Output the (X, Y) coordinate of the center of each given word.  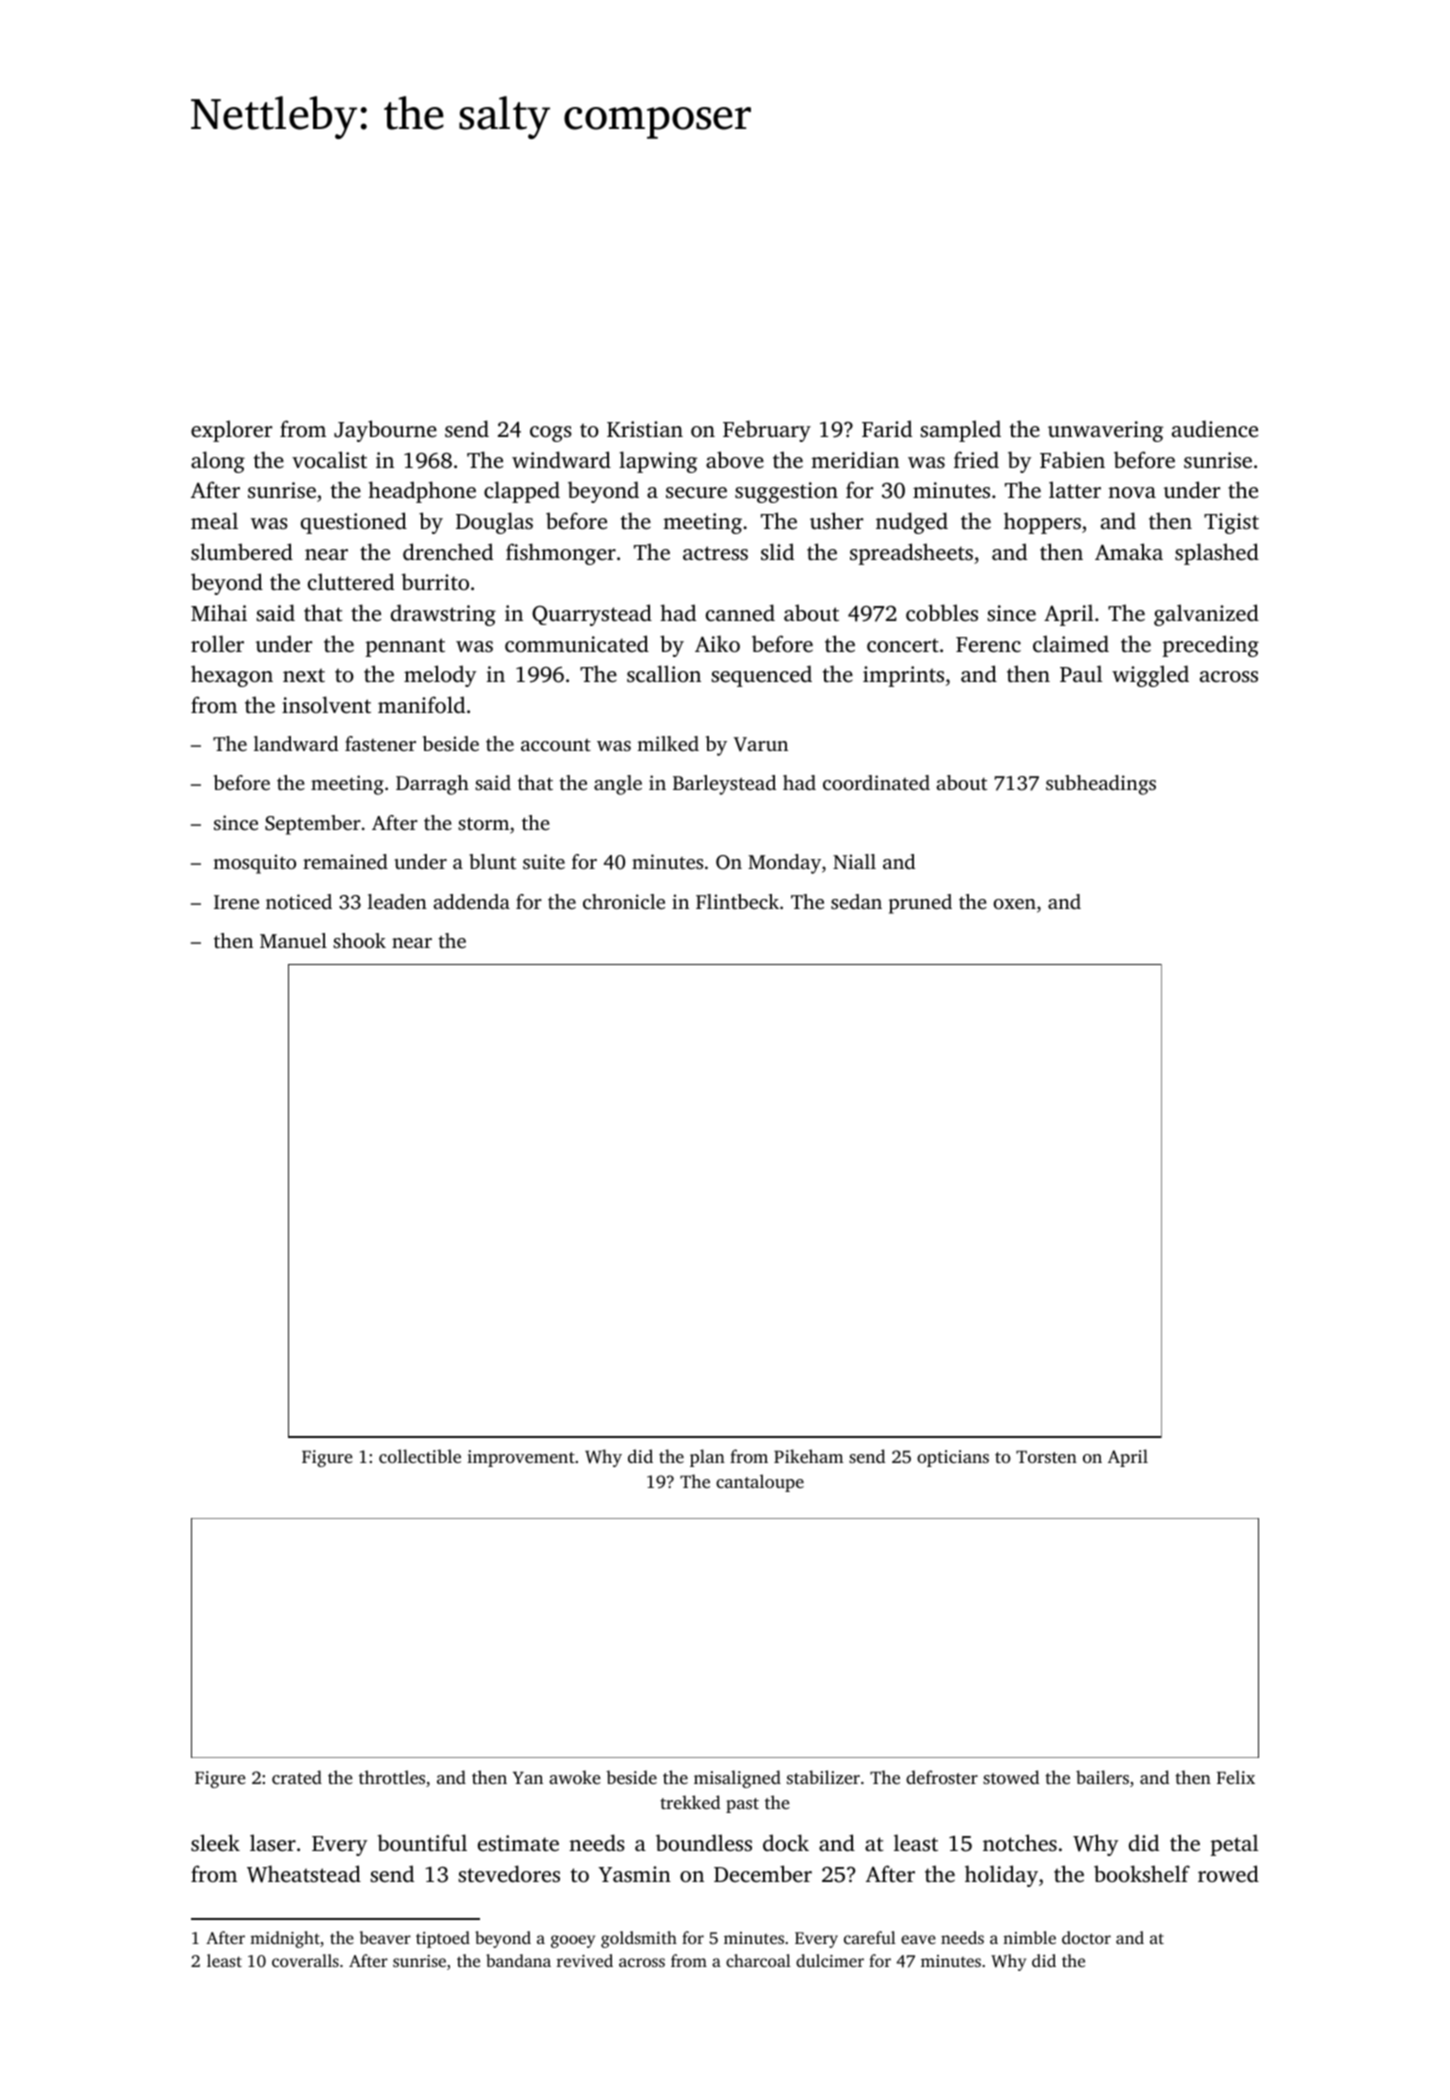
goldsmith (639, 1939)
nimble (1029, 1937)
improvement (521, 1458)
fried (976, 459)
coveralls (305, 1960)
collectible (420, 1456)
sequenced (761, 676)
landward (296, 743)
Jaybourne (385, 431)
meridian (855, 459)
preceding (1211, 646)
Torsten (1046, 1457)
